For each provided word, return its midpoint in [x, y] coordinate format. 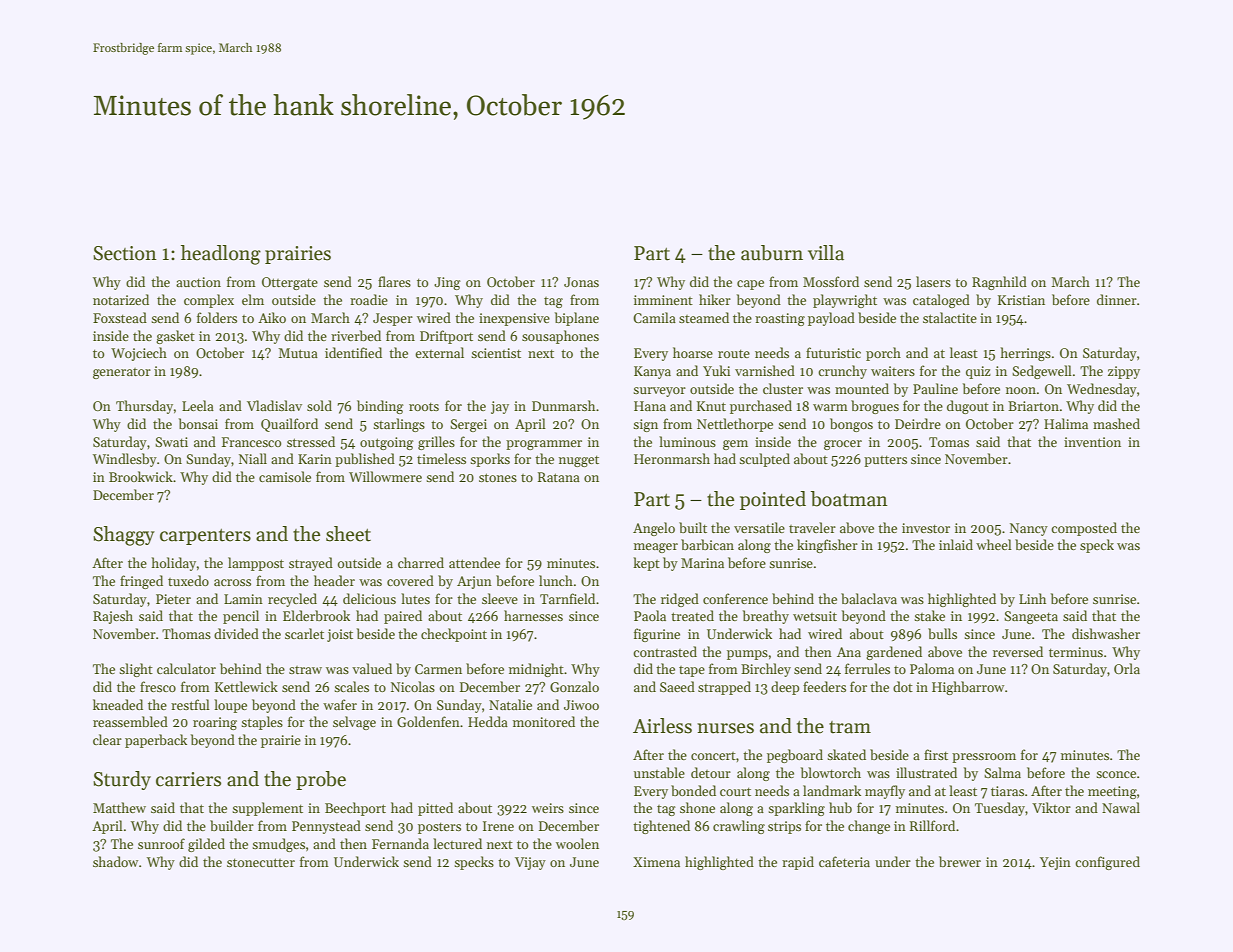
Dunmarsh [563, 405]
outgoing [387, 443]
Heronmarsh [672, 458]
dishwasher [1106, 633]
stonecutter [261, 862]
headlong [221, 255]
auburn [772, 253]
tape [692, 671]
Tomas [949, 442]
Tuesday [1000, 809]
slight [136, 670]
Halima [1066, 423]
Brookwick [141, 476]
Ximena [656, 862]
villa [826, 253]
